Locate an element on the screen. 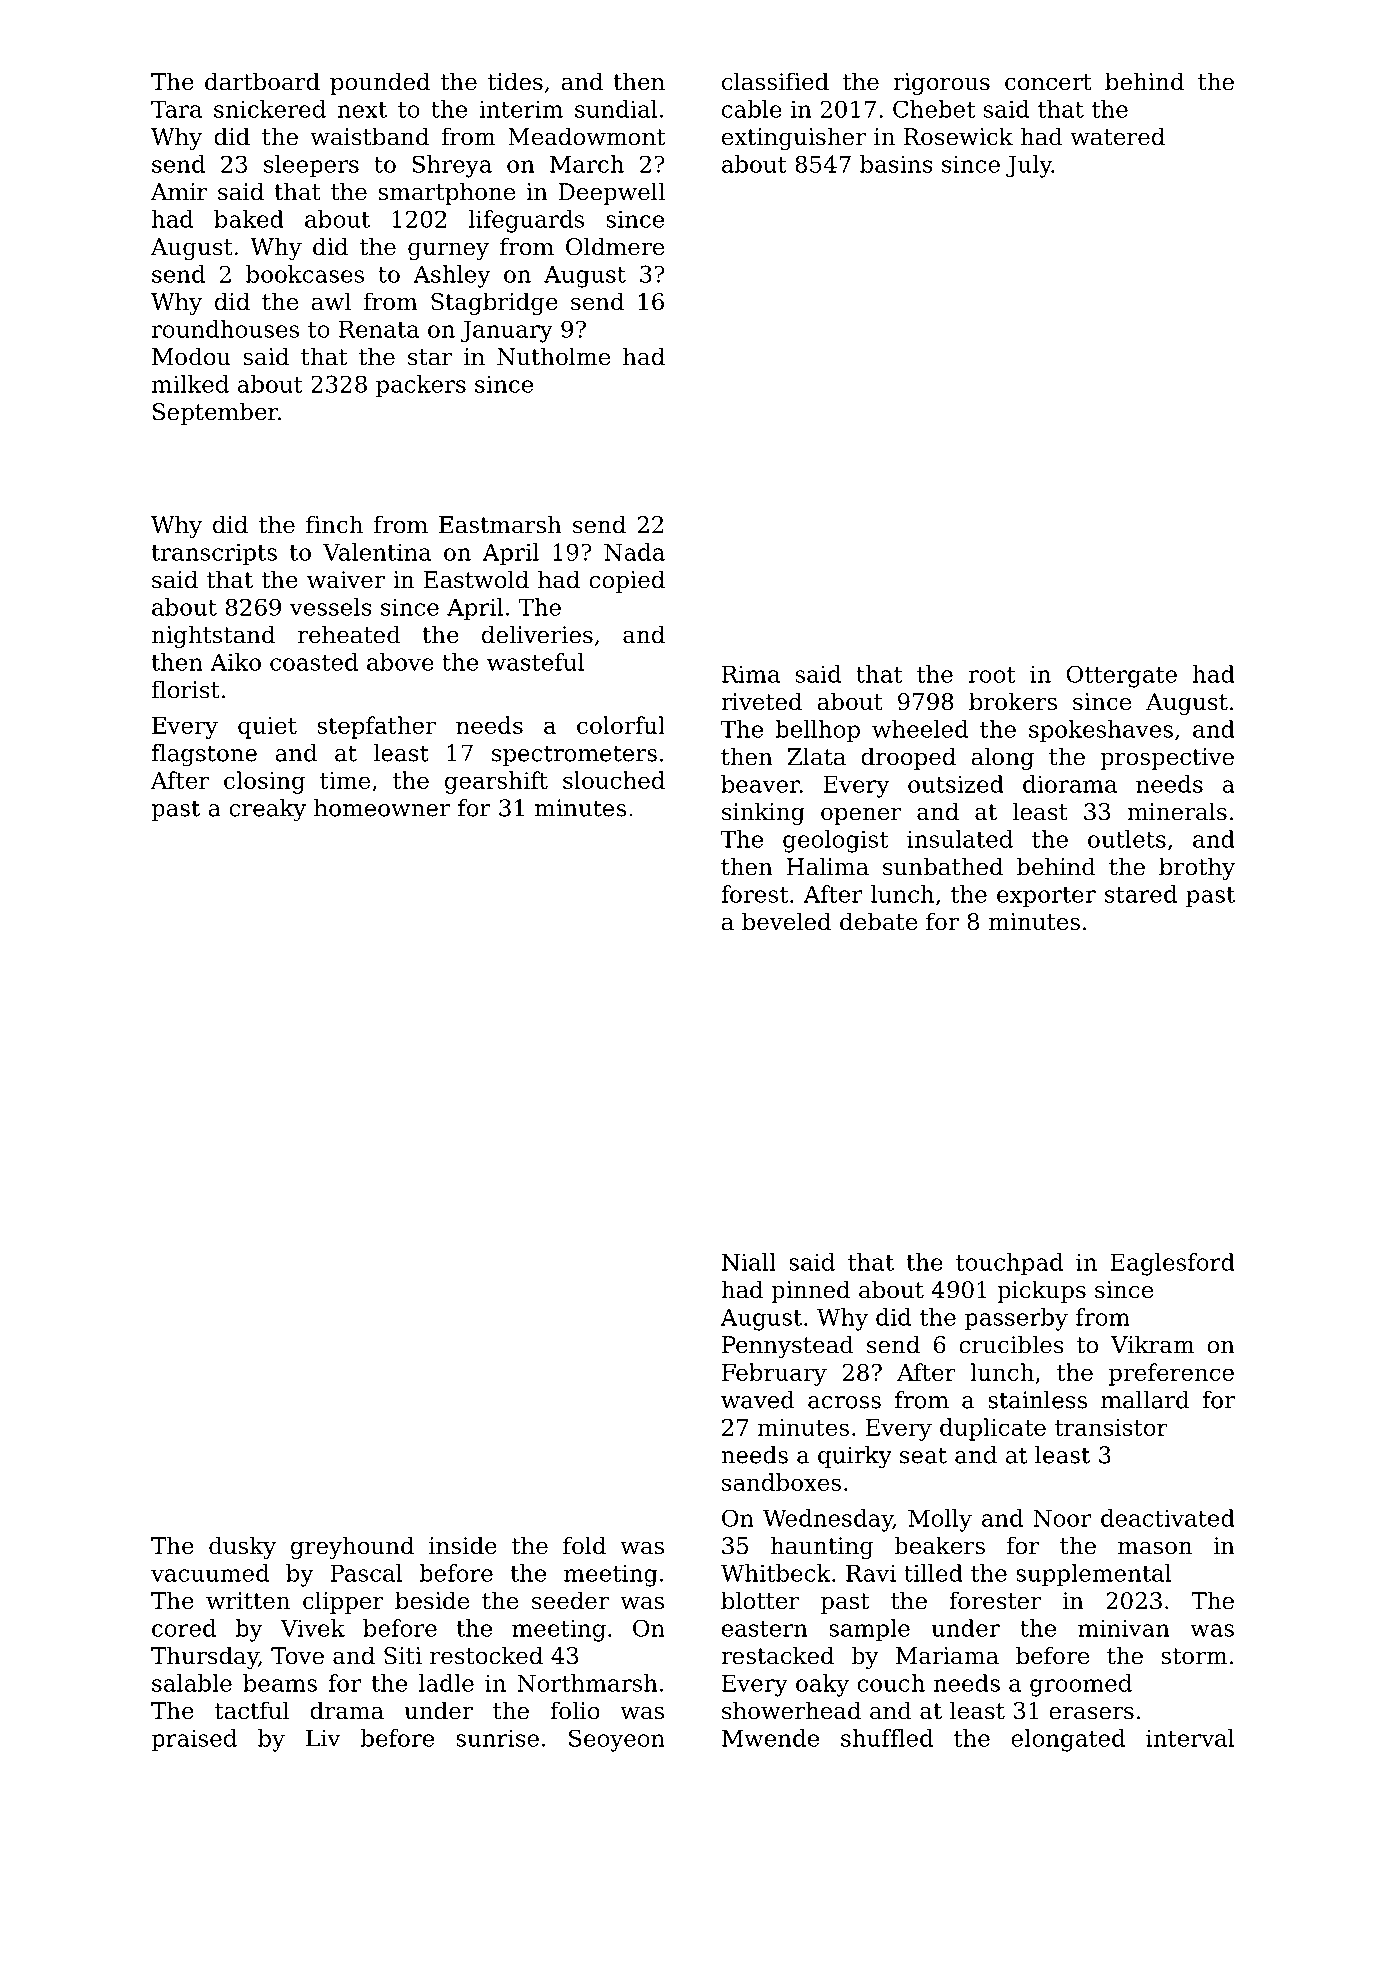 The width and height of the screenshot is (1386, 1969). waistband is located at coordinates (369, 136).
